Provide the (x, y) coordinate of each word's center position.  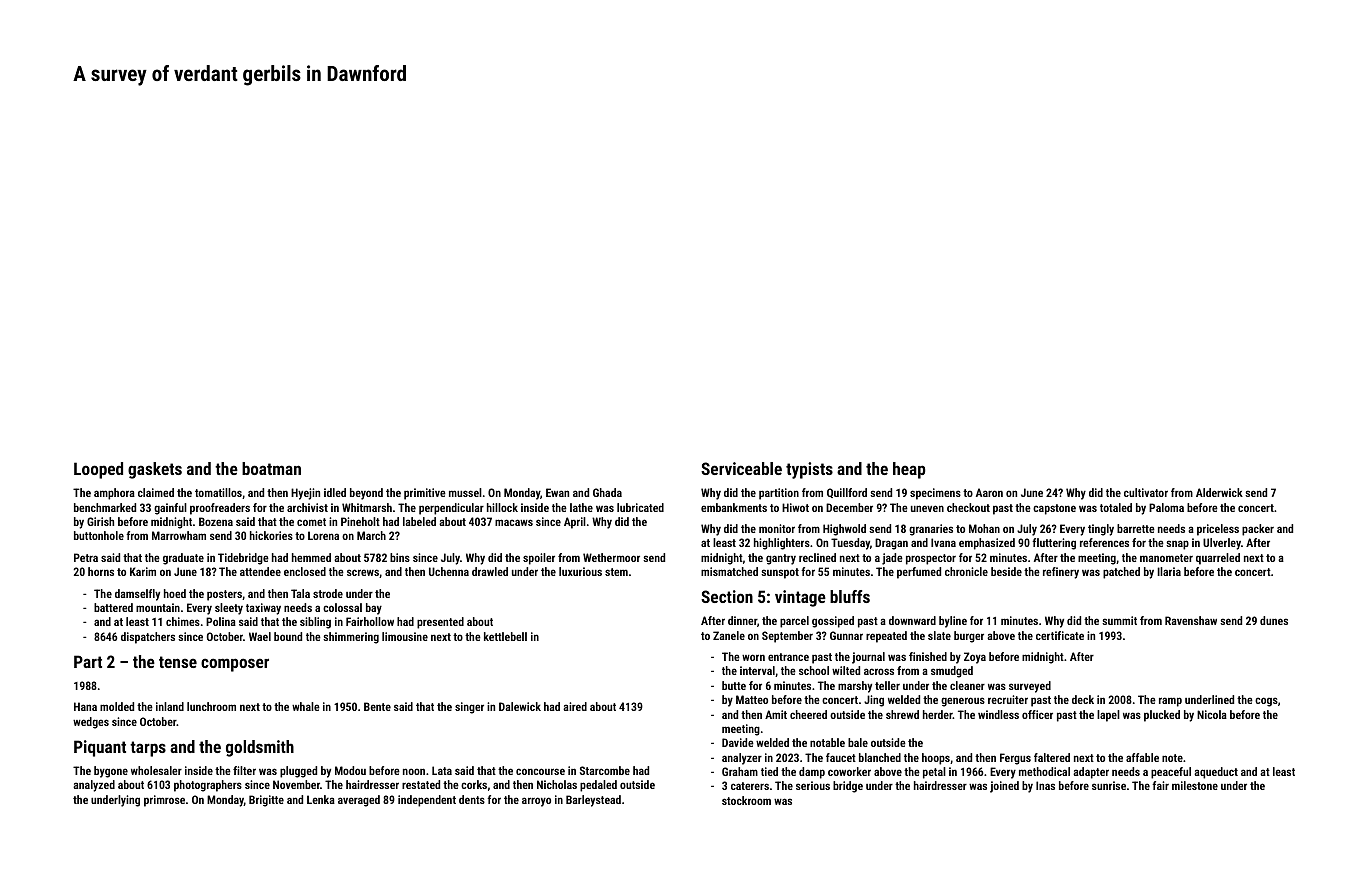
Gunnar (846, 635)
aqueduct (1216, 773)
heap (909, 470)
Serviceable (741, 468)
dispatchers (148, 638)
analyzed (94, 786)
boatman (271, 468)
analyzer (742, 759)
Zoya (975, 658)
